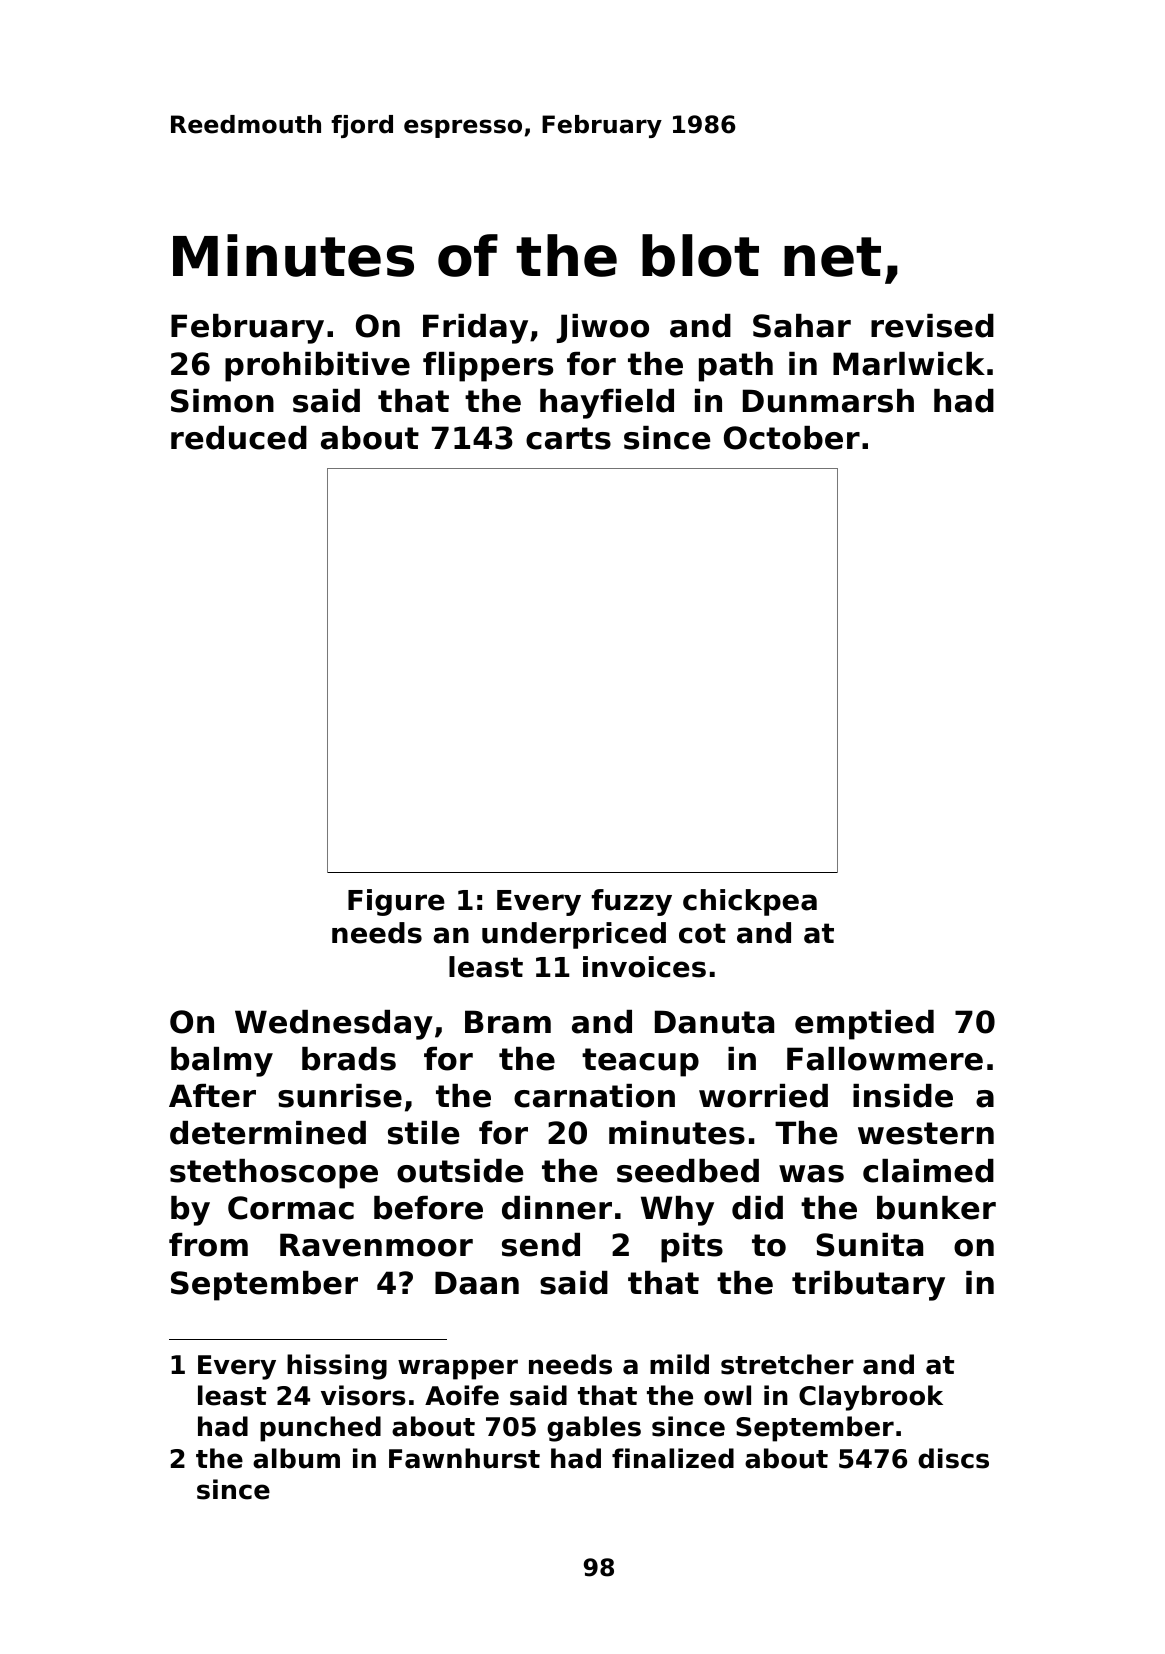 The width and height of the screenshot is (1165, 1654). Describe the element at coordinates (750, 902) in the screenshot. I see `chickpea` at that location.
